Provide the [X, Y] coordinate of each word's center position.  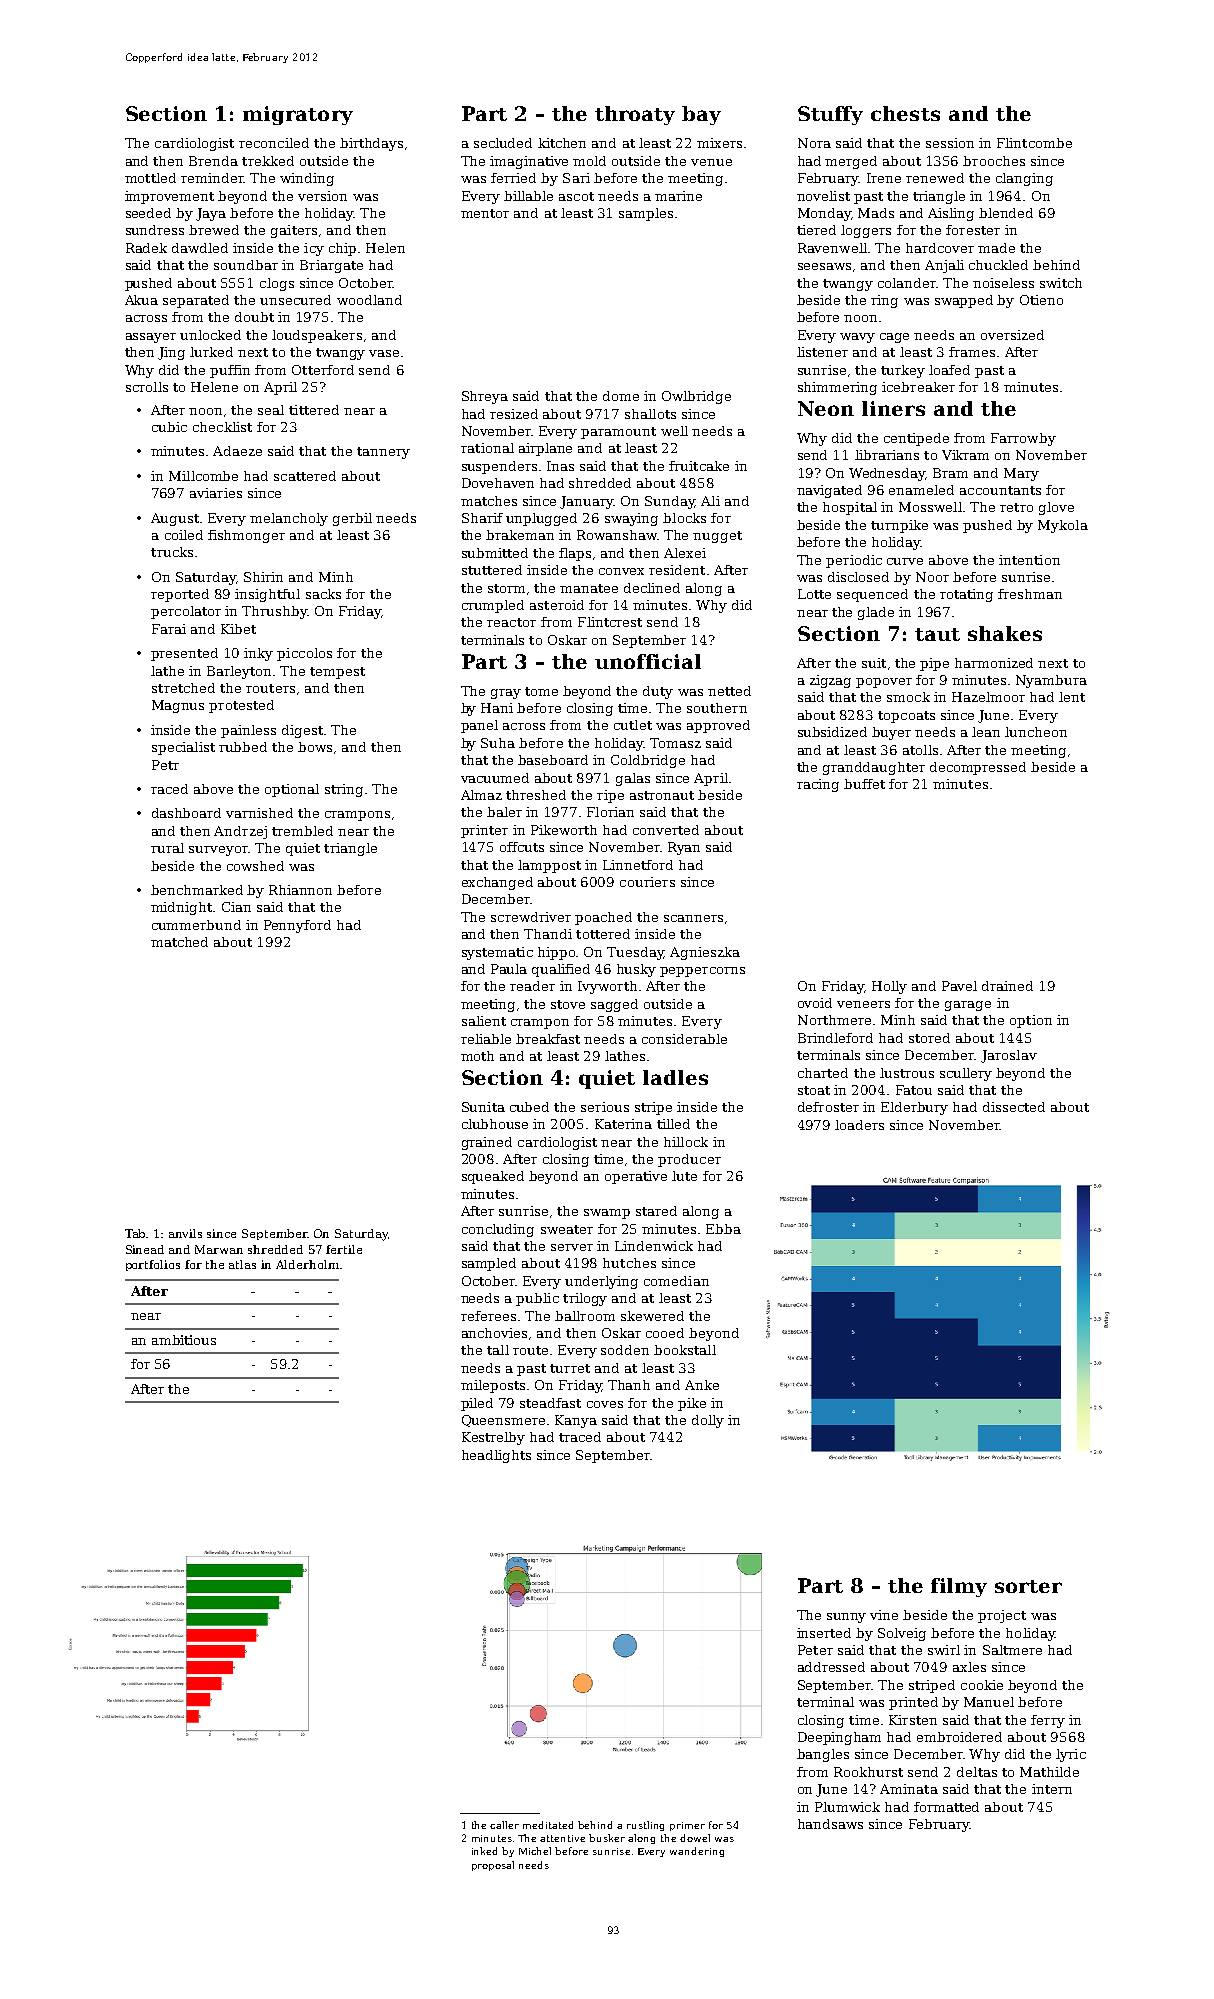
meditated [548, 1825]
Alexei [685, 553]
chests [905, 113]
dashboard [186, 813]
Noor [932, 577]
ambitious [184, 1340]
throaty [635, 115]
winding [307, 179]
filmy [959, 1587]
